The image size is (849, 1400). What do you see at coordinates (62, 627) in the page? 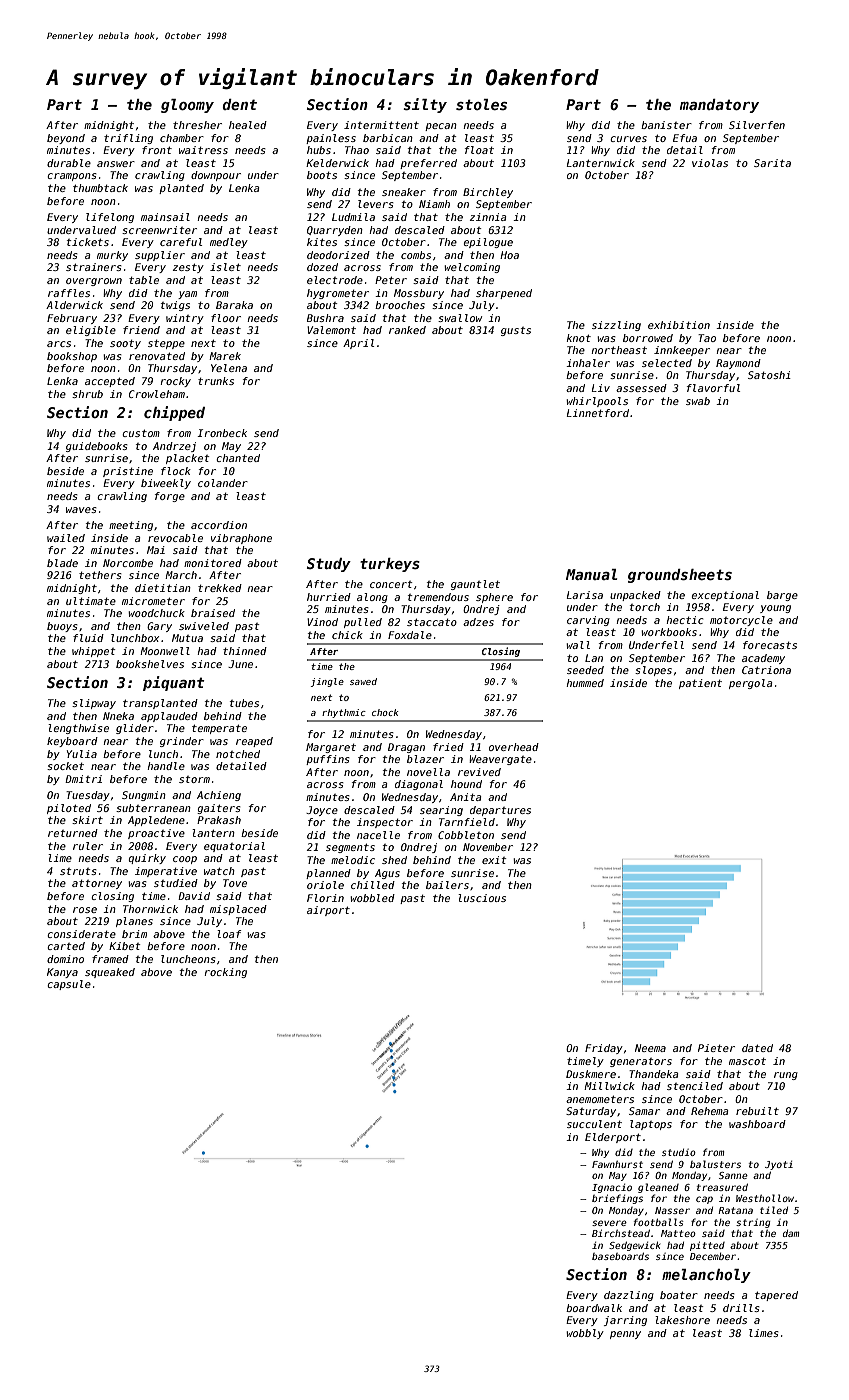
I see `buoys` at bounding box center [62, 627].
